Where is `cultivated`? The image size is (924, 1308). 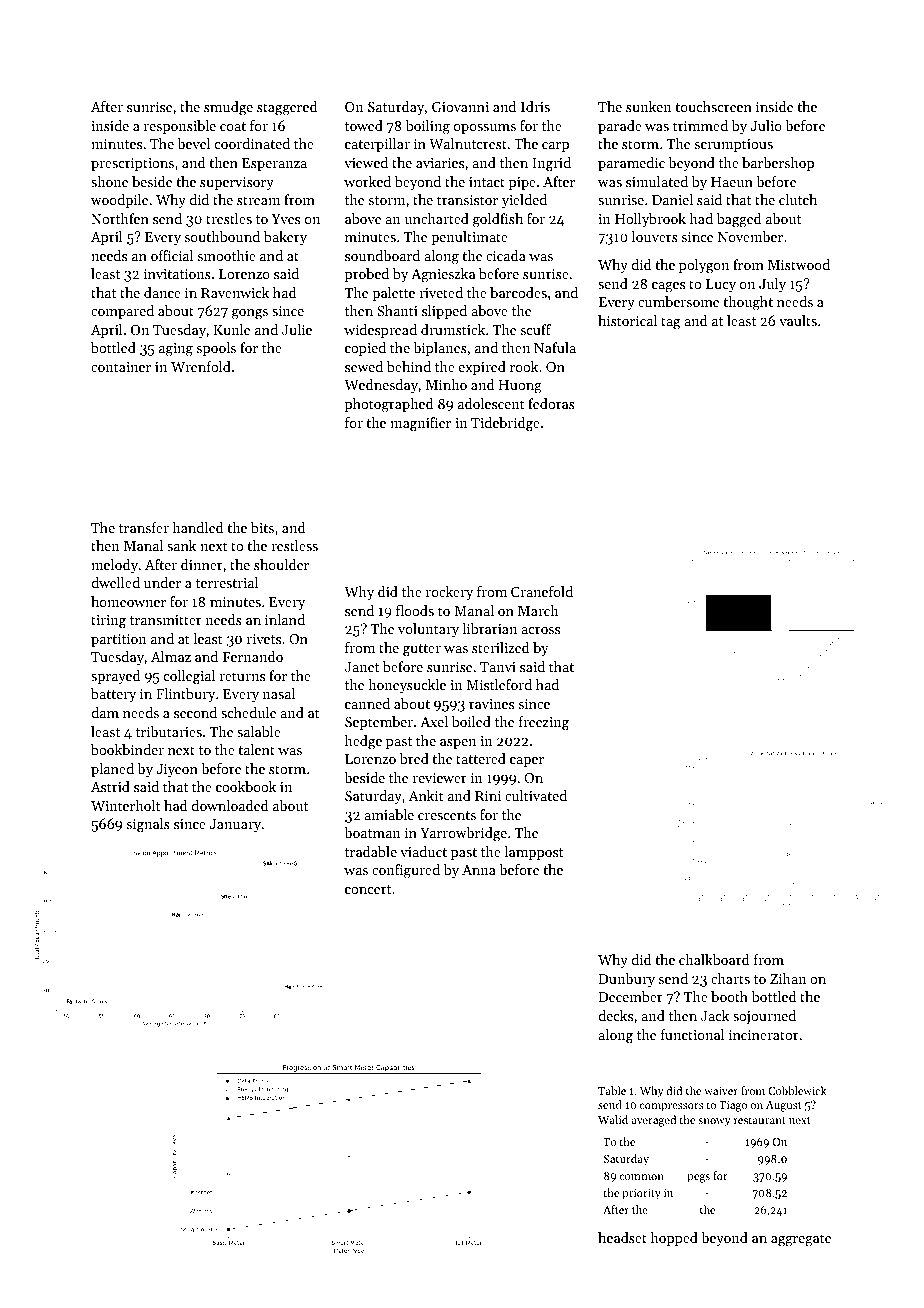
cultivated is located at coordinates (536, 795).
